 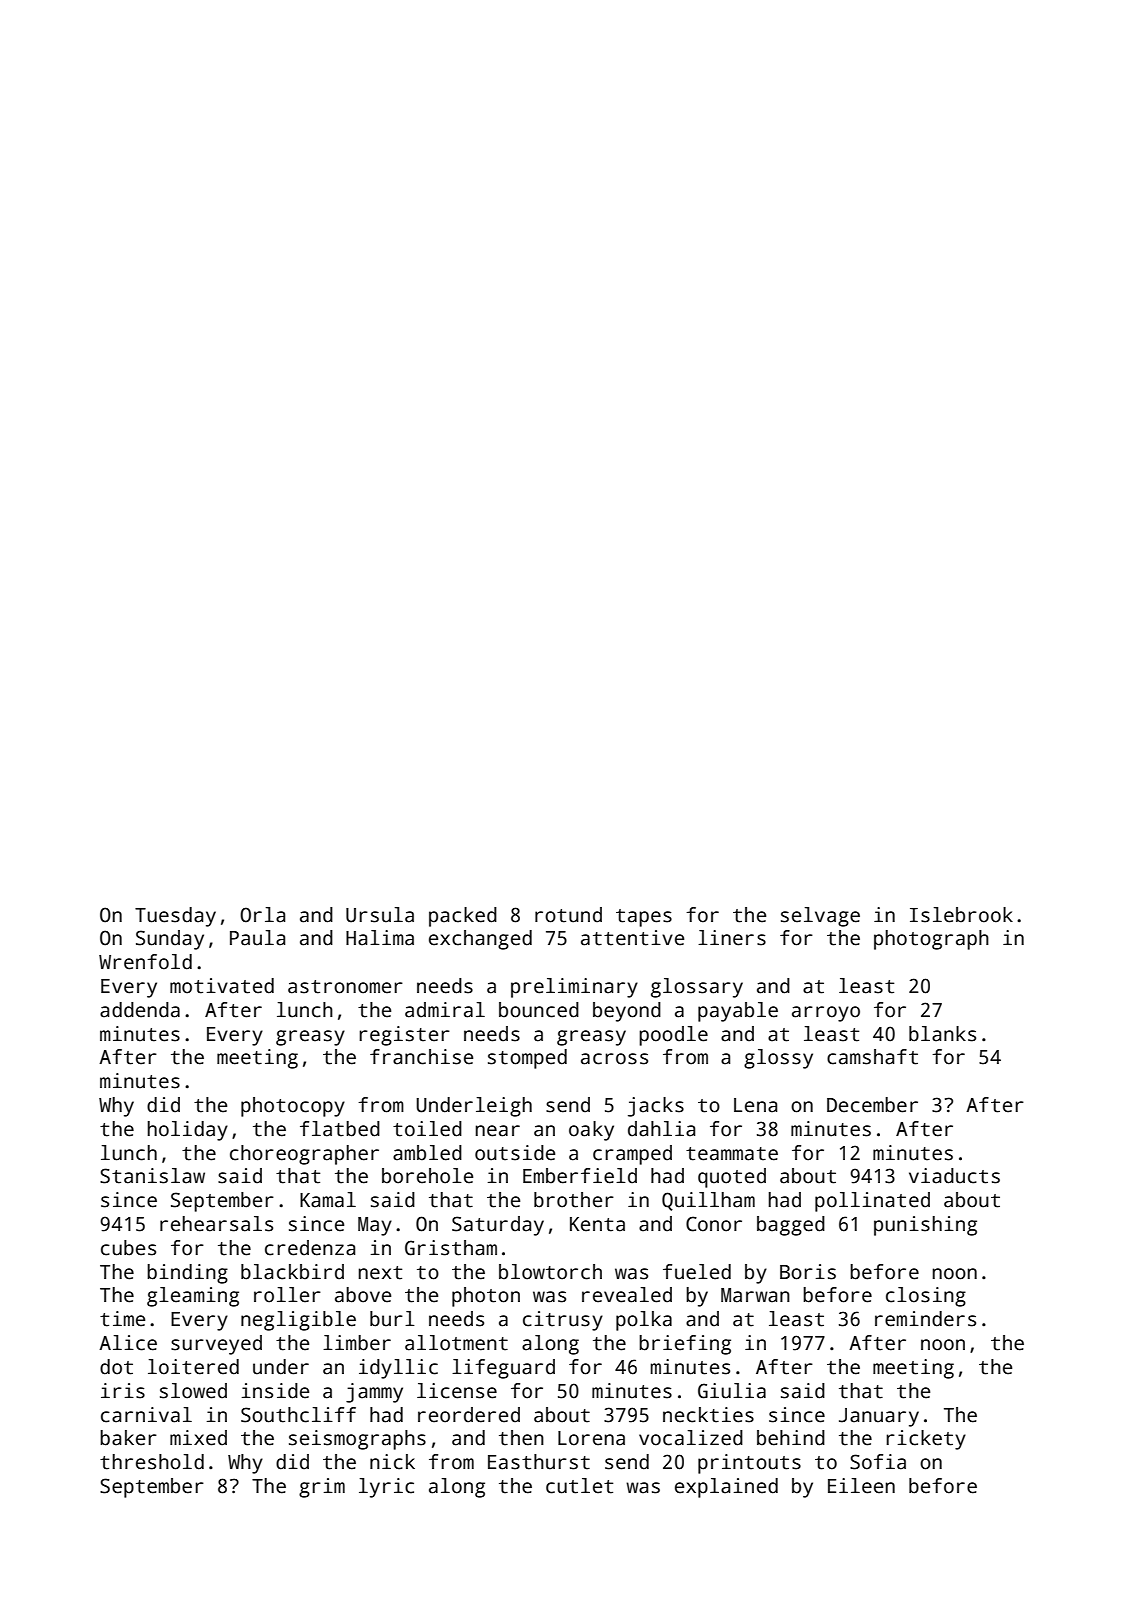 What do you see at coordinates (152, 1462) in the page?
I see `threshold` at bounding box center [152, 1462].
